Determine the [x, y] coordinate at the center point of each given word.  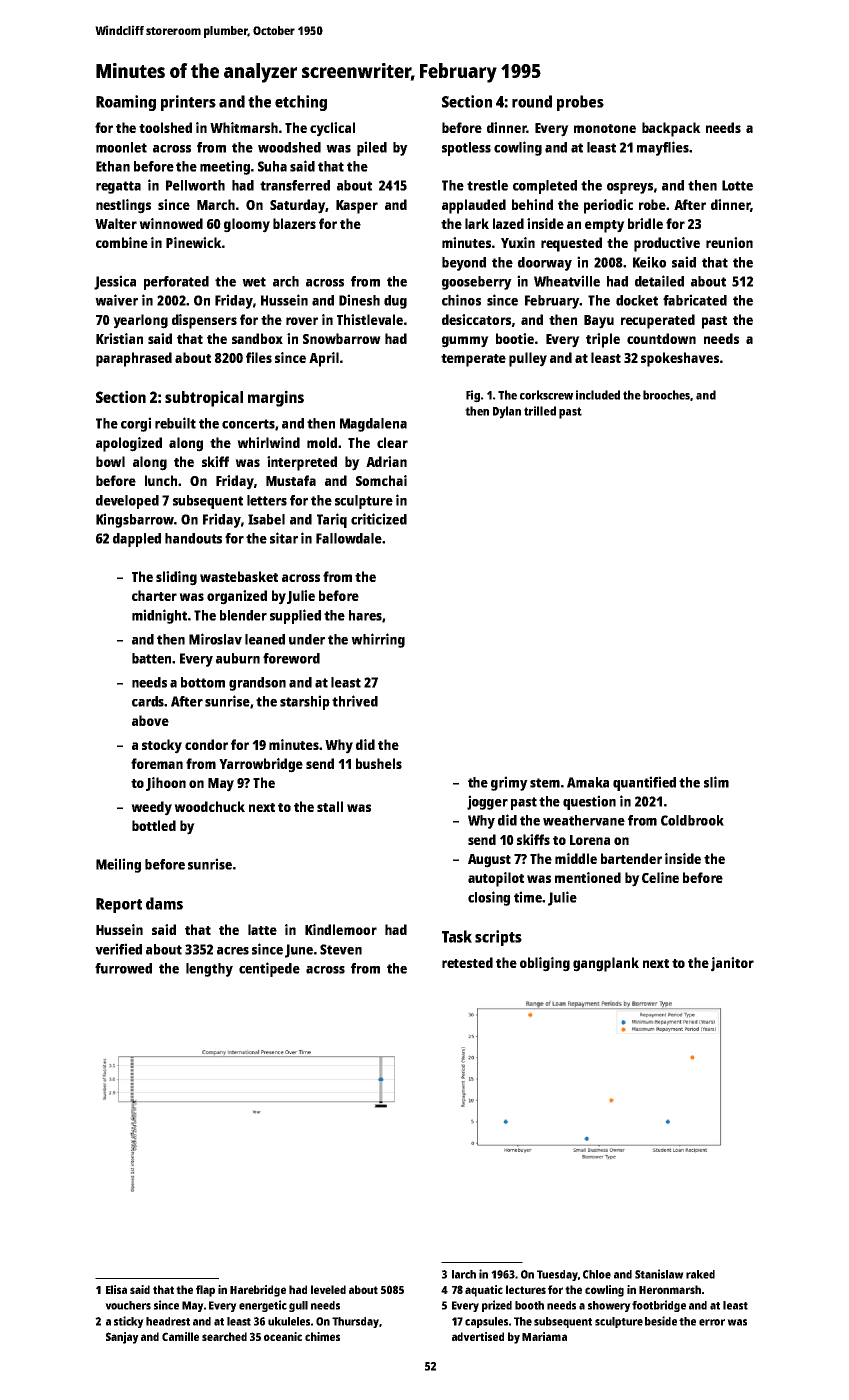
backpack [671, 129]
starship [305, 702]
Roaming [126, 103]
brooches [667, 395]
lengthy [209, 970]
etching [301, 103]
